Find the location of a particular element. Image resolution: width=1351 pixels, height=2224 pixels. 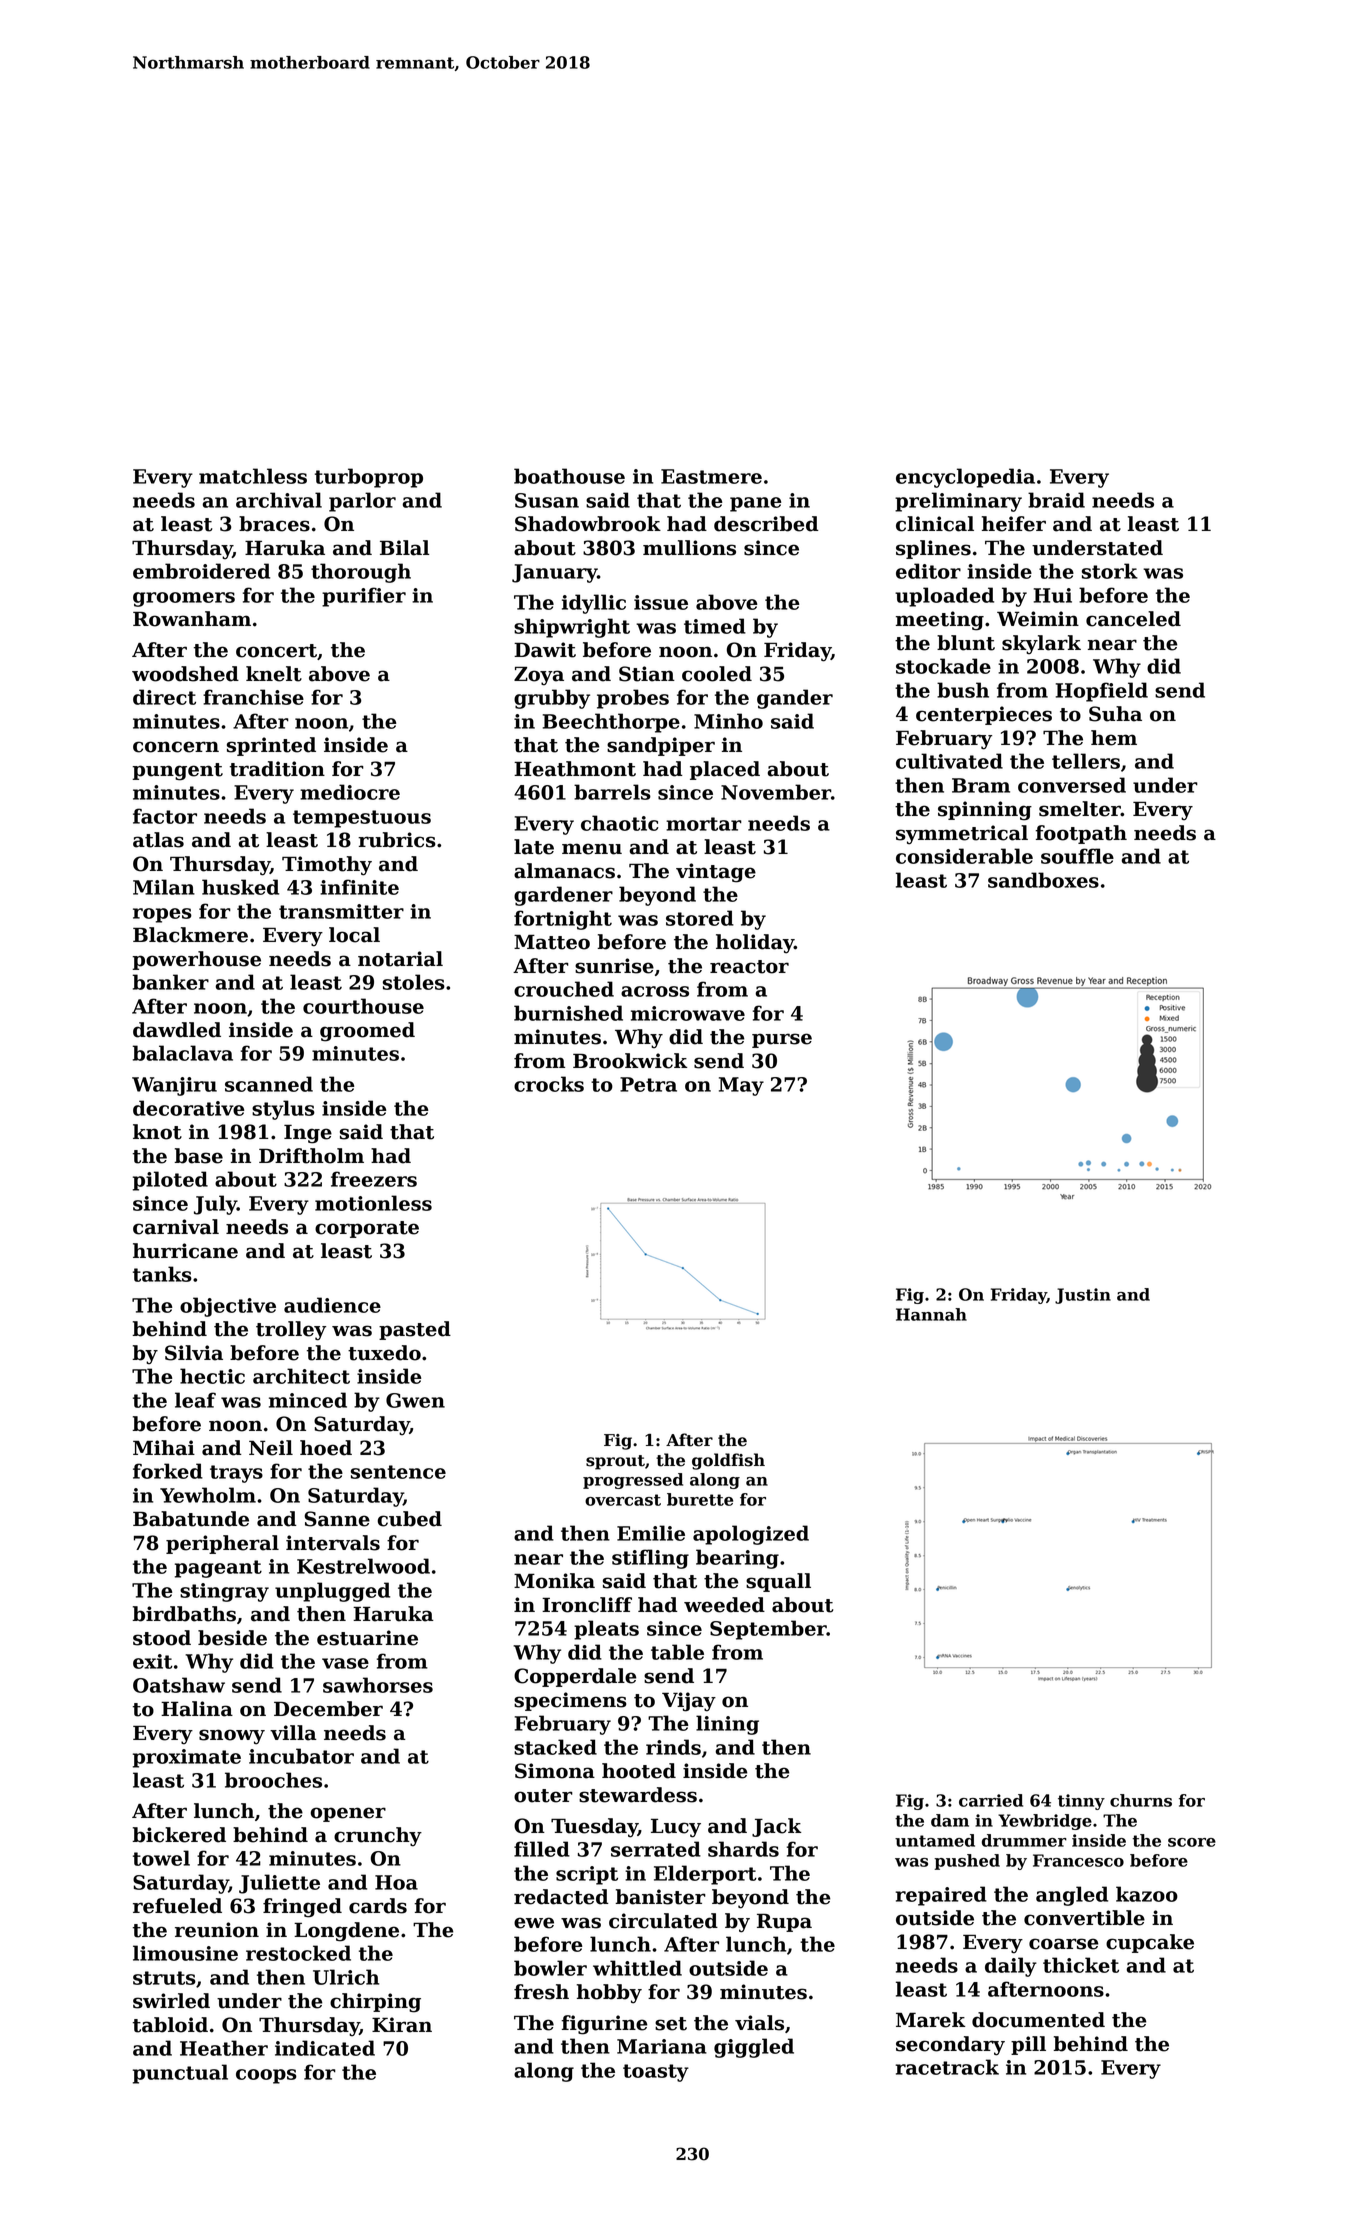

idyllic is located at coordinates (594, 604).
